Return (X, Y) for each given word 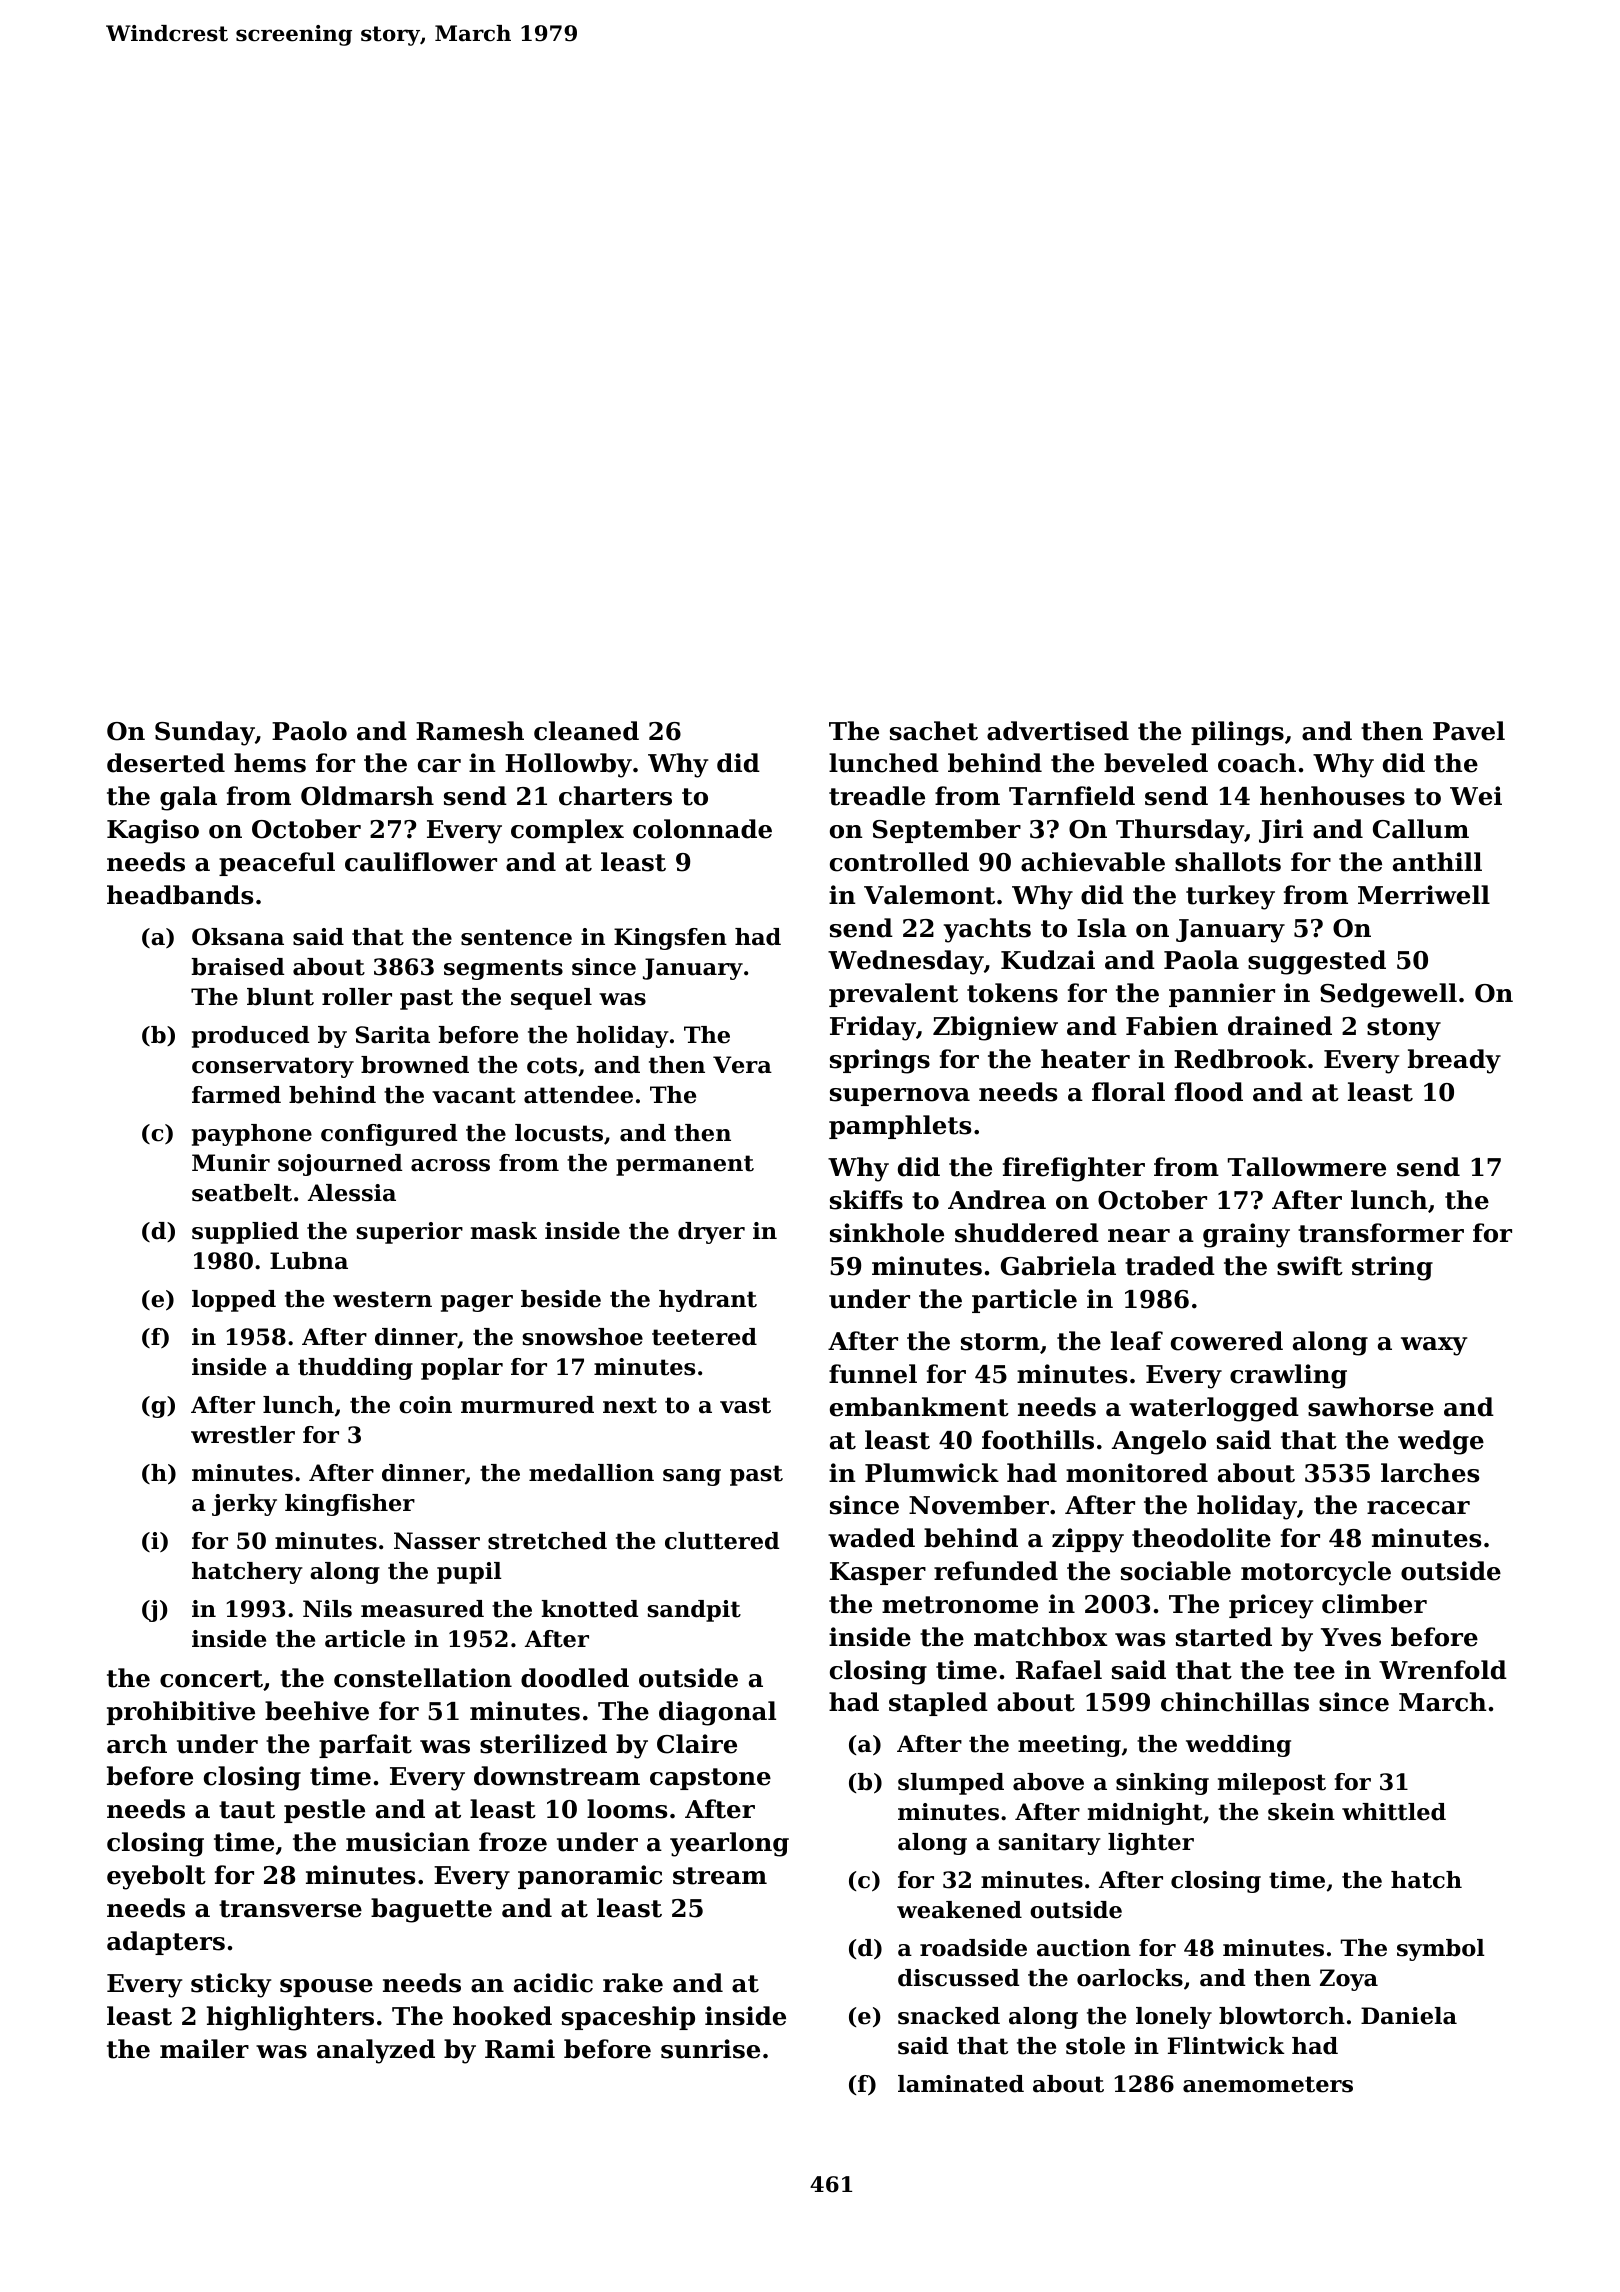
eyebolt (156, 1877)
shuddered (1027, 1233)
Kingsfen (670, 939)
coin (425, 1405)
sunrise (710, 2049)
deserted (166, 763)
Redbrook (1240, 1059)
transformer (1381, 1233)
